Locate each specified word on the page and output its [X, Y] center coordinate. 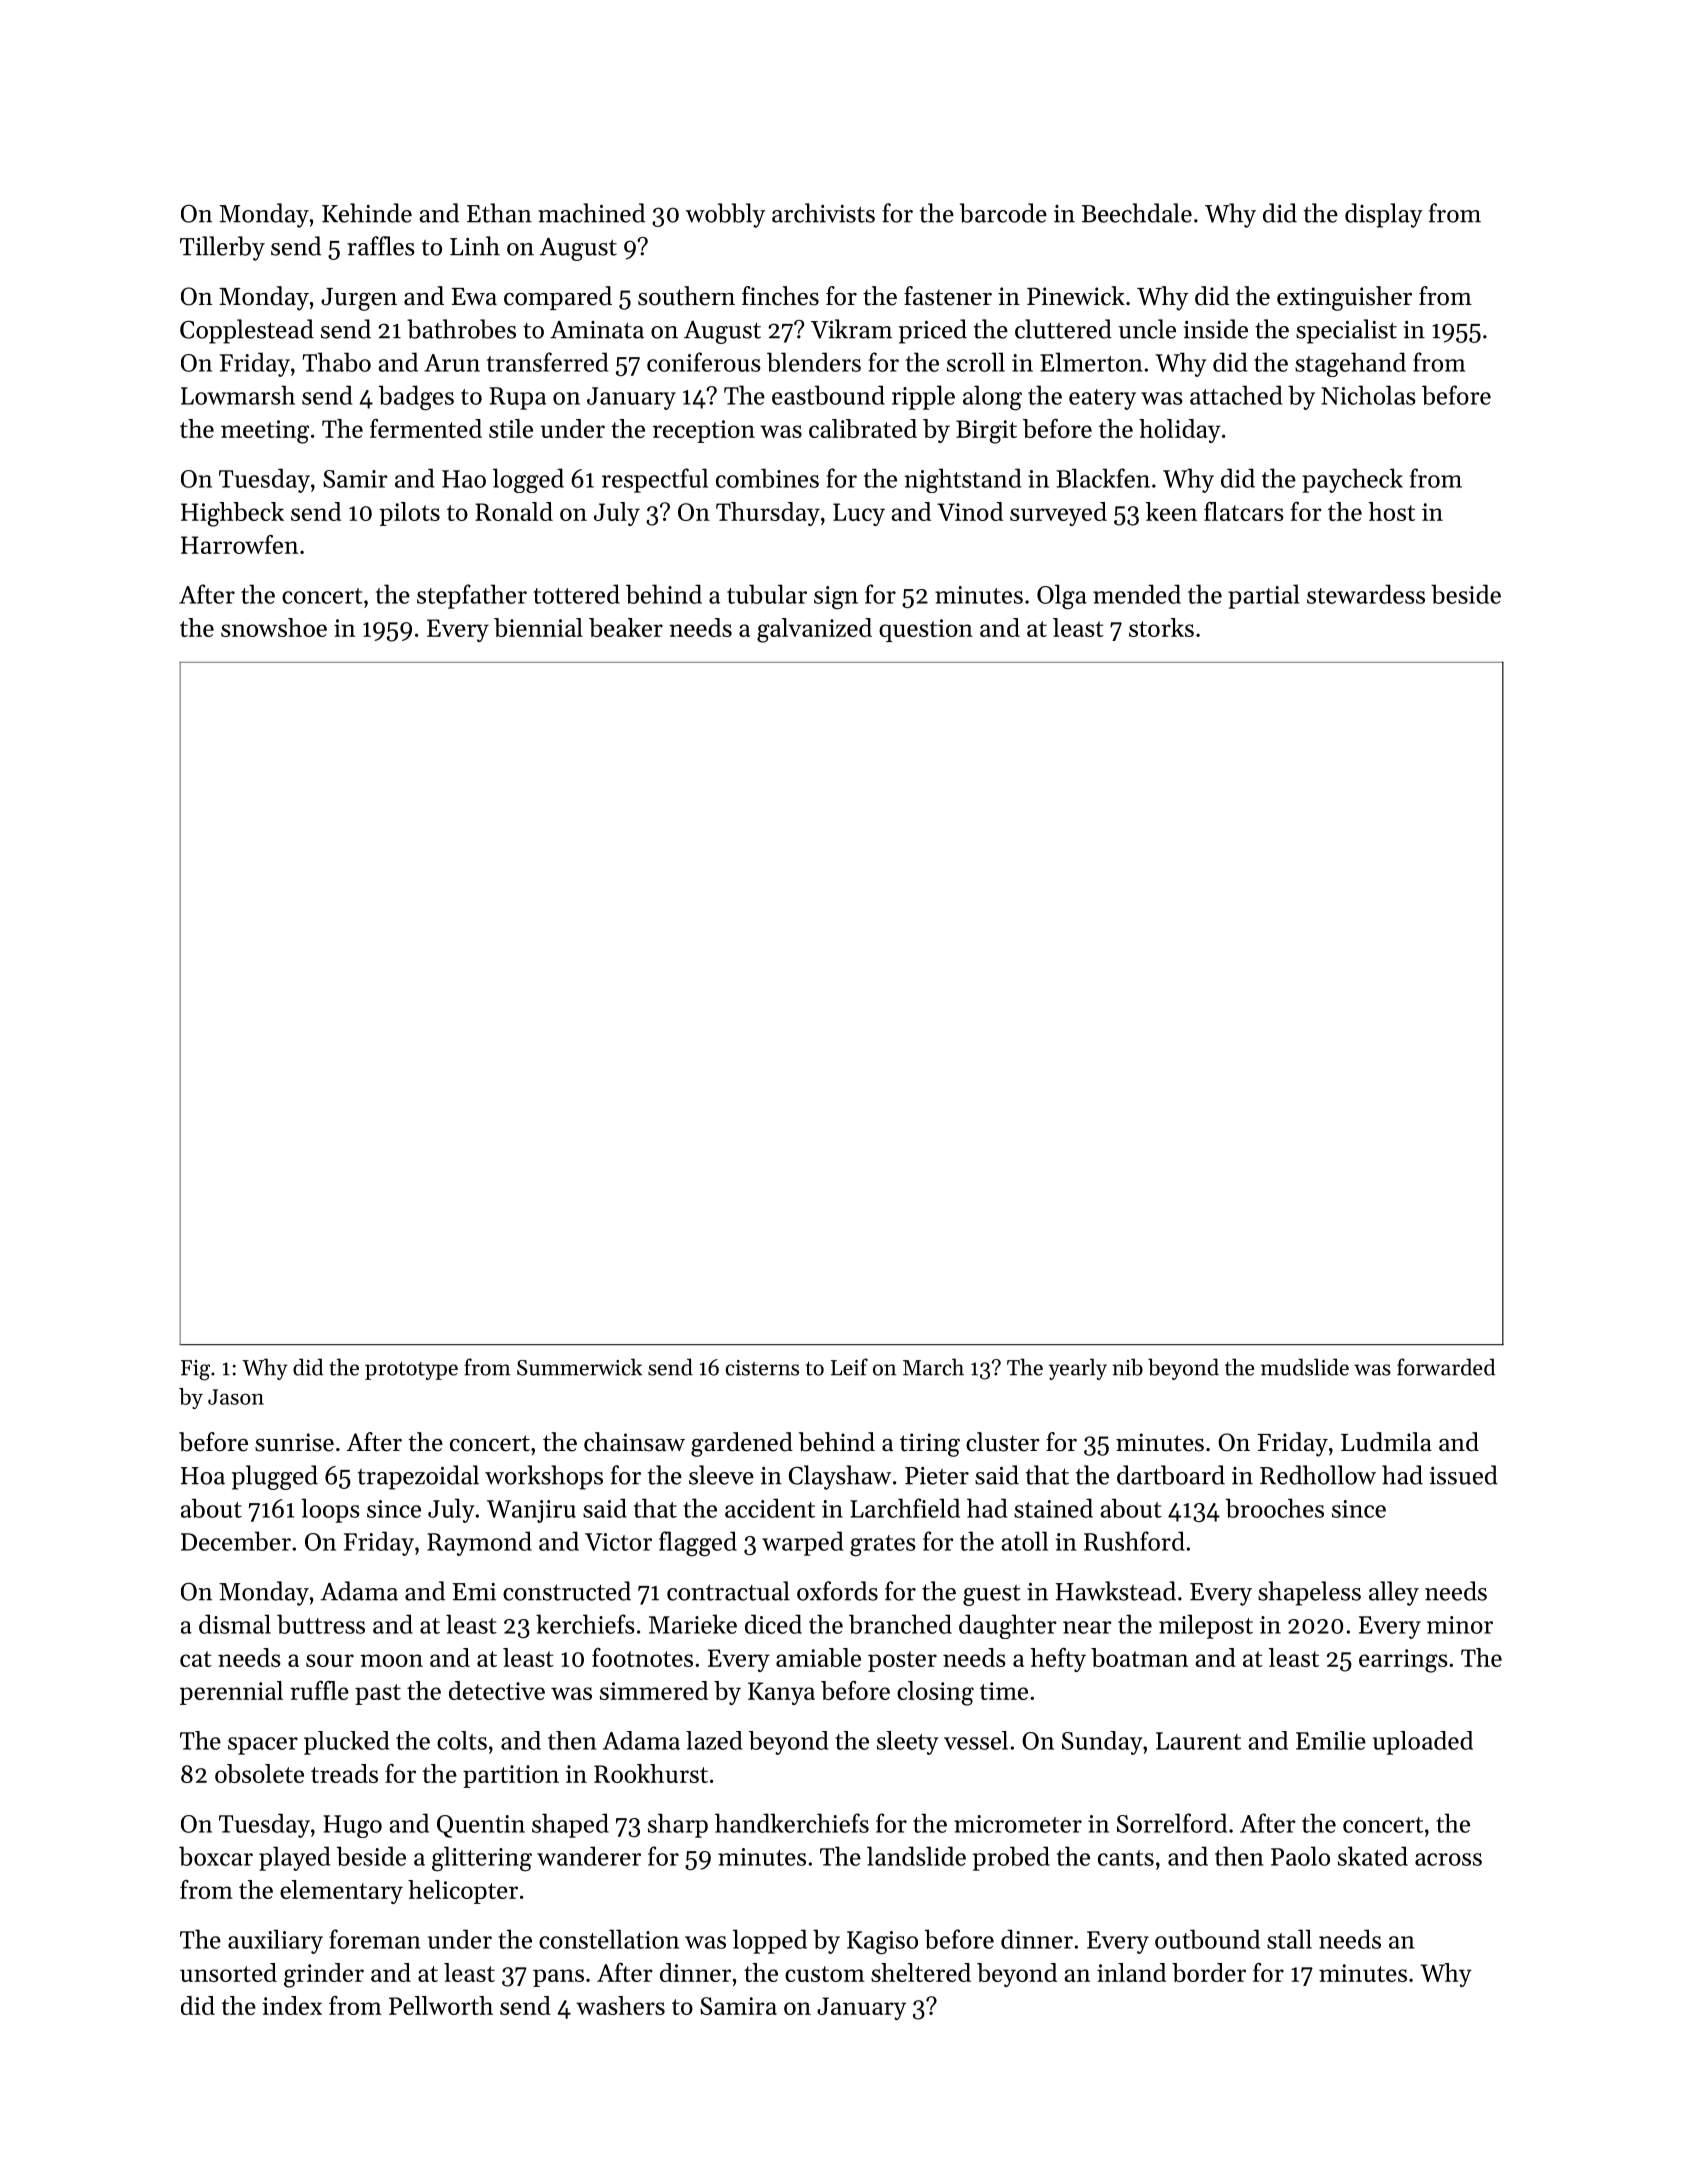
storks [1161, 627]
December [236, 1541]
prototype [411, 1370]
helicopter [463, 1892]
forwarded [1446, 1367]
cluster [1003, 1442]
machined [591, 213]
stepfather [472, 596]
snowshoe [274, 627]
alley [1394, 1593]
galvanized [814, 630]
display [1384, 215]
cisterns [762, 1368]
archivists [823, 213]
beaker [626, 627]
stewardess [1366, 594]
